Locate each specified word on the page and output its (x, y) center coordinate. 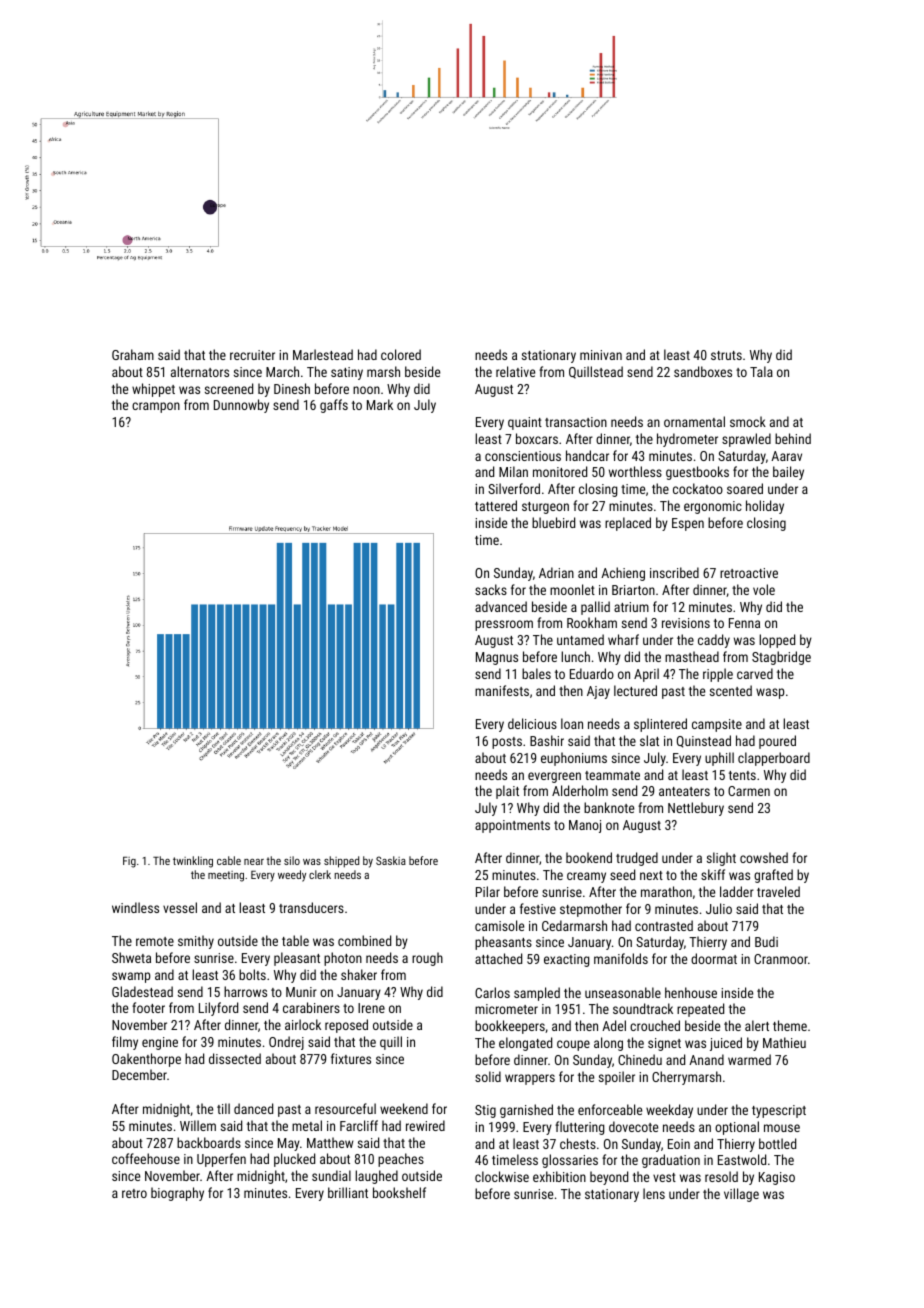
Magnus (497, 658)
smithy (196, 942)
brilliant (348, 1192)
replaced (628, 524)
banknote (609, 807)
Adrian (556, 572)
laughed (376, 1177)
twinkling (193, 862)
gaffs (334, 406)
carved (755, 673)
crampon (156, 407)
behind (793, 438)
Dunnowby (241, 406)
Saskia (391, 860)
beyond (609, 1178)
